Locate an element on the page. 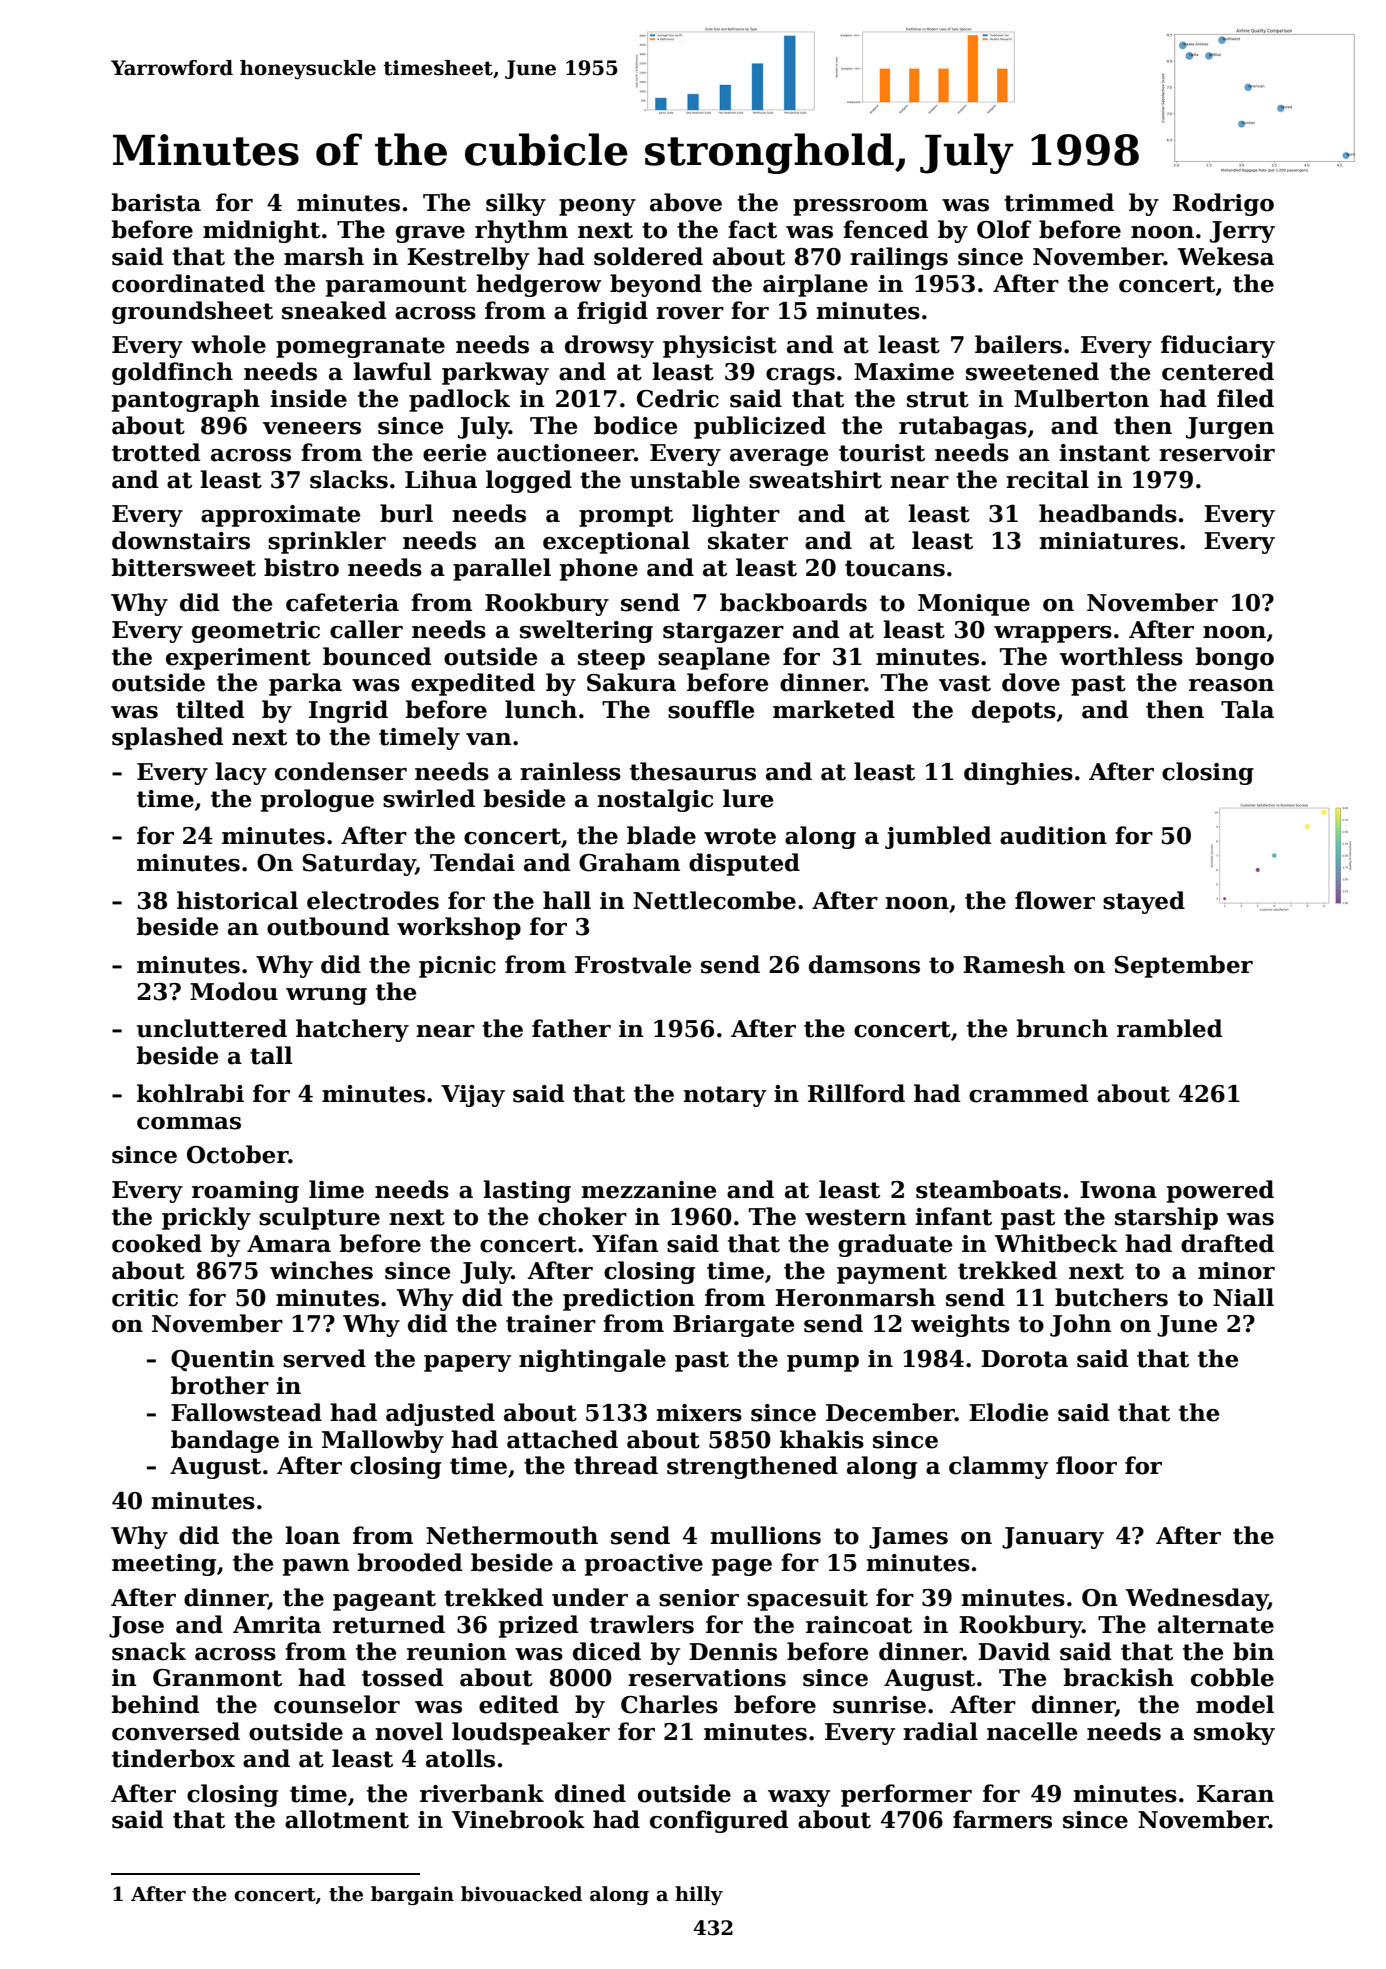  experiment is located at coordinates (238, 659).
